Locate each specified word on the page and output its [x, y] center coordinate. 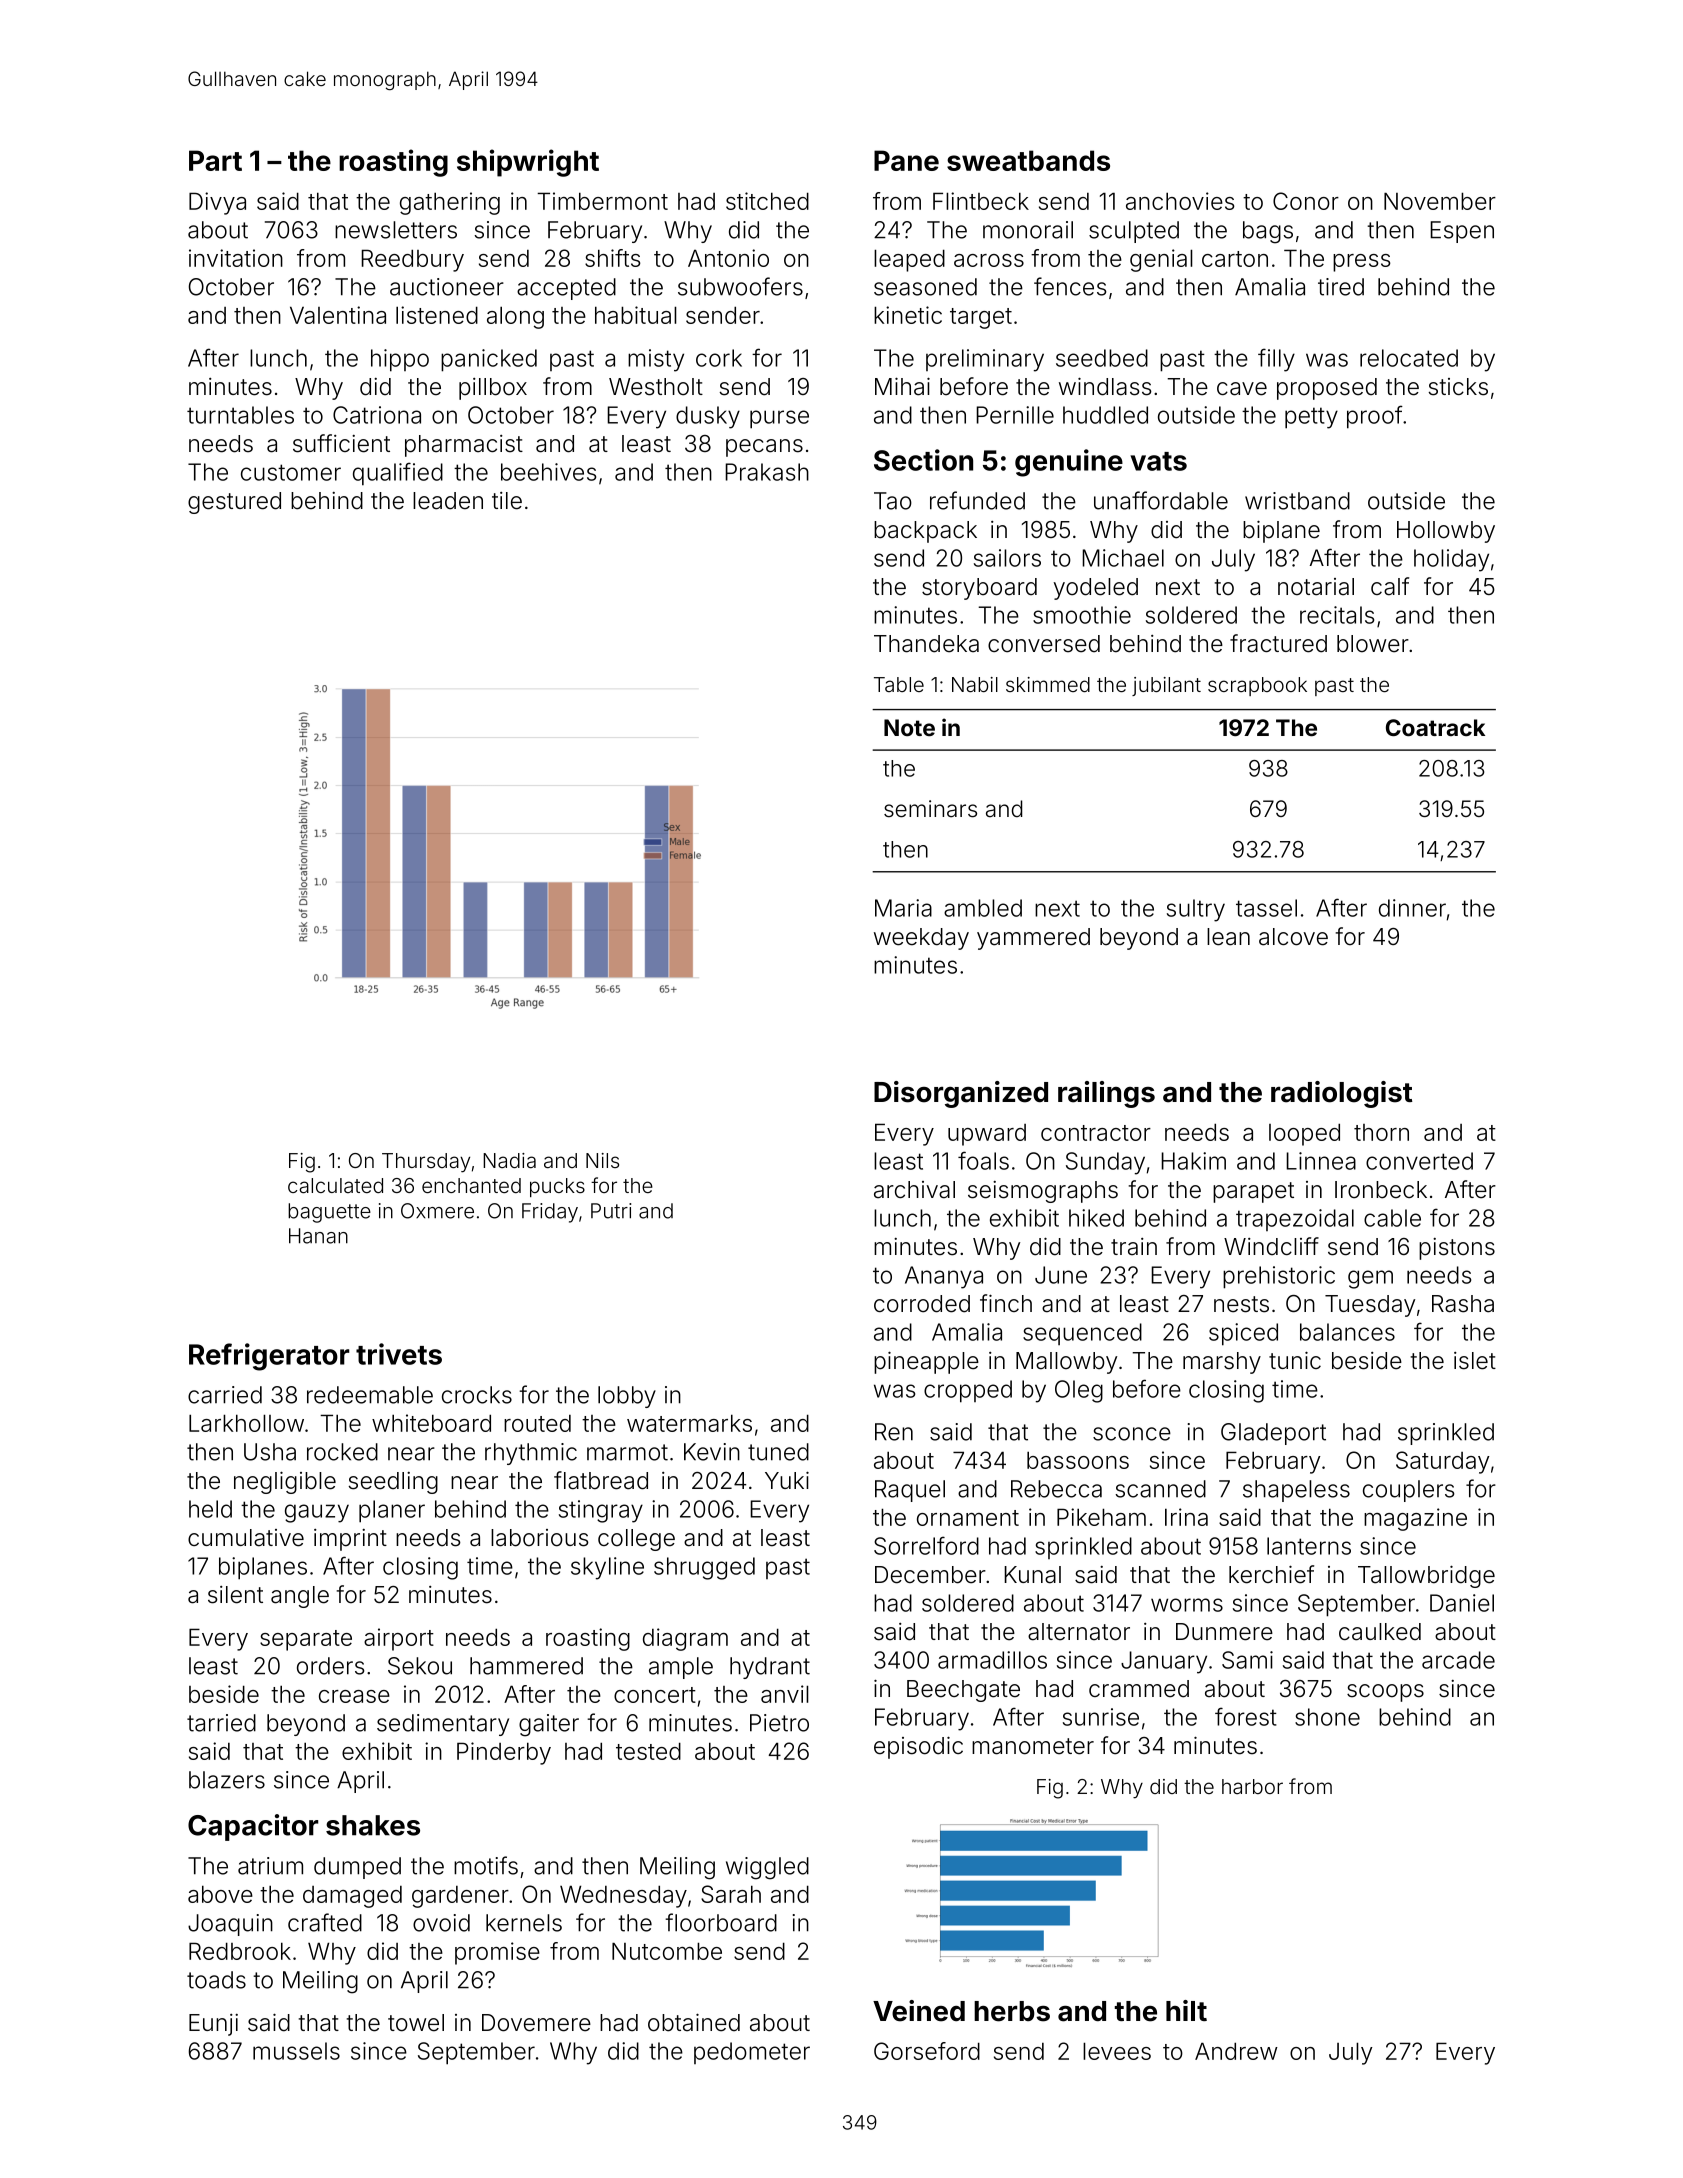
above [220, 1894]
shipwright [528, 163]
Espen [1462, 232]
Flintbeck [981, 201]
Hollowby [1446, 532]
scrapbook [1257, 686]
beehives [548, 472]
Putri [611, 1211]
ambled [983, 908]
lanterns [1309, 1546]
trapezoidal [1295, 1220]
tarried [221, 1723]
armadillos [992, 1660]
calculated [335, 1185]
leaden [448, 501]
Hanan [318, 1236]
